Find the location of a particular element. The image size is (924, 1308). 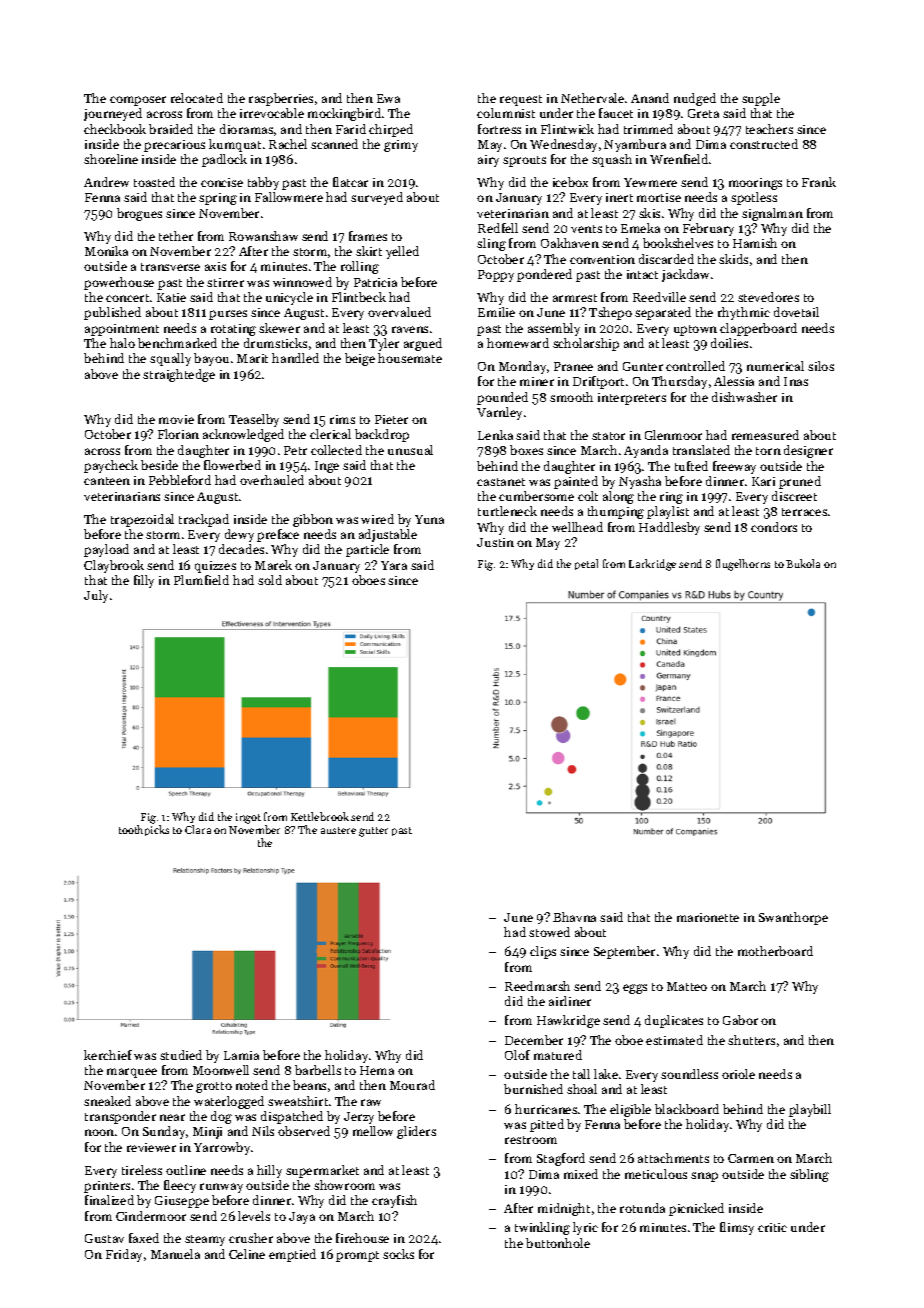

filly is located at coordinates (144, 581).
